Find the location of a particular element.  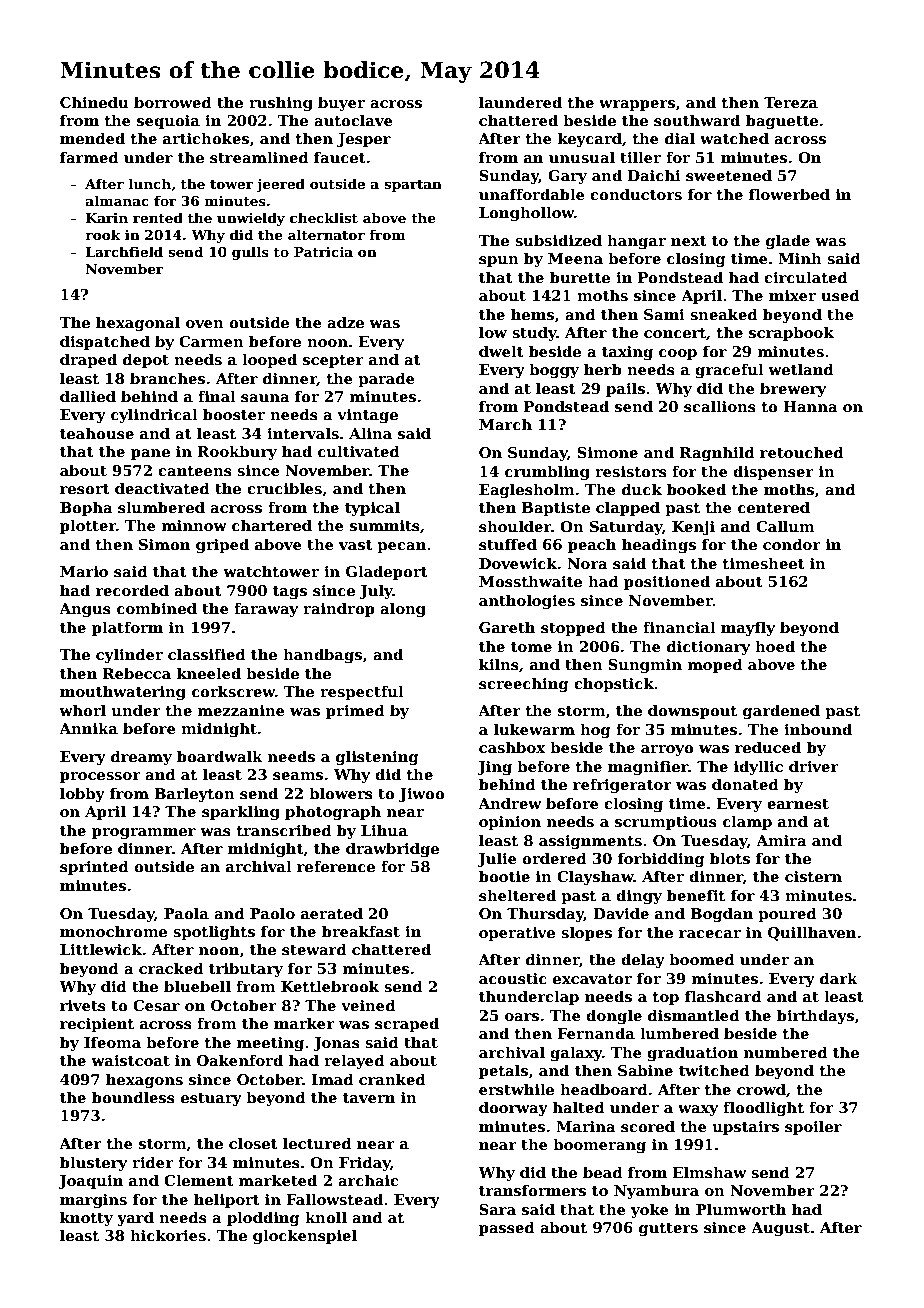

Paolo is located at coordinates (272, 913).
